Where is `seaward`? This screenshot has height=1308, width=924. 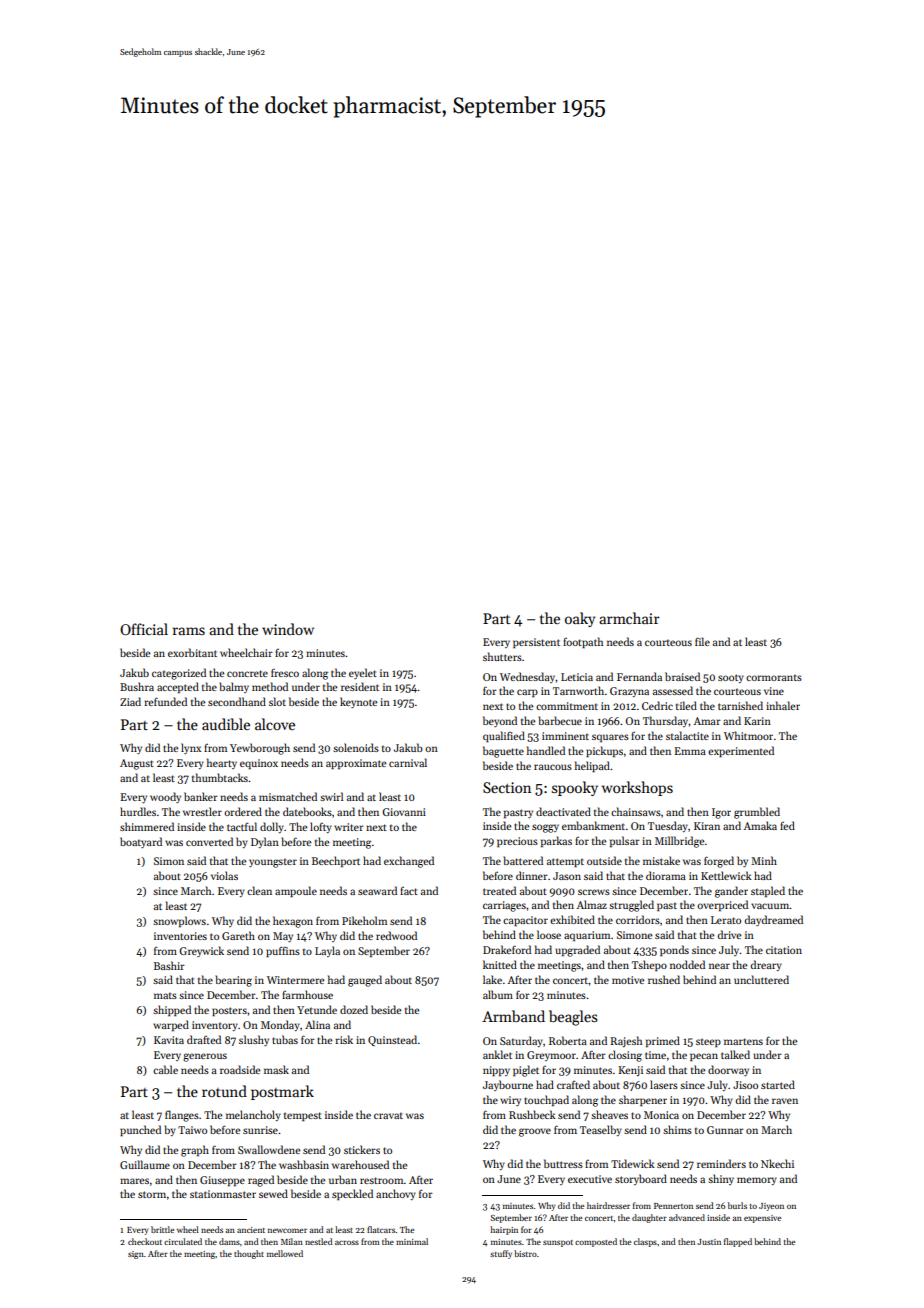 seaward is located at coordinates (377, 890).
